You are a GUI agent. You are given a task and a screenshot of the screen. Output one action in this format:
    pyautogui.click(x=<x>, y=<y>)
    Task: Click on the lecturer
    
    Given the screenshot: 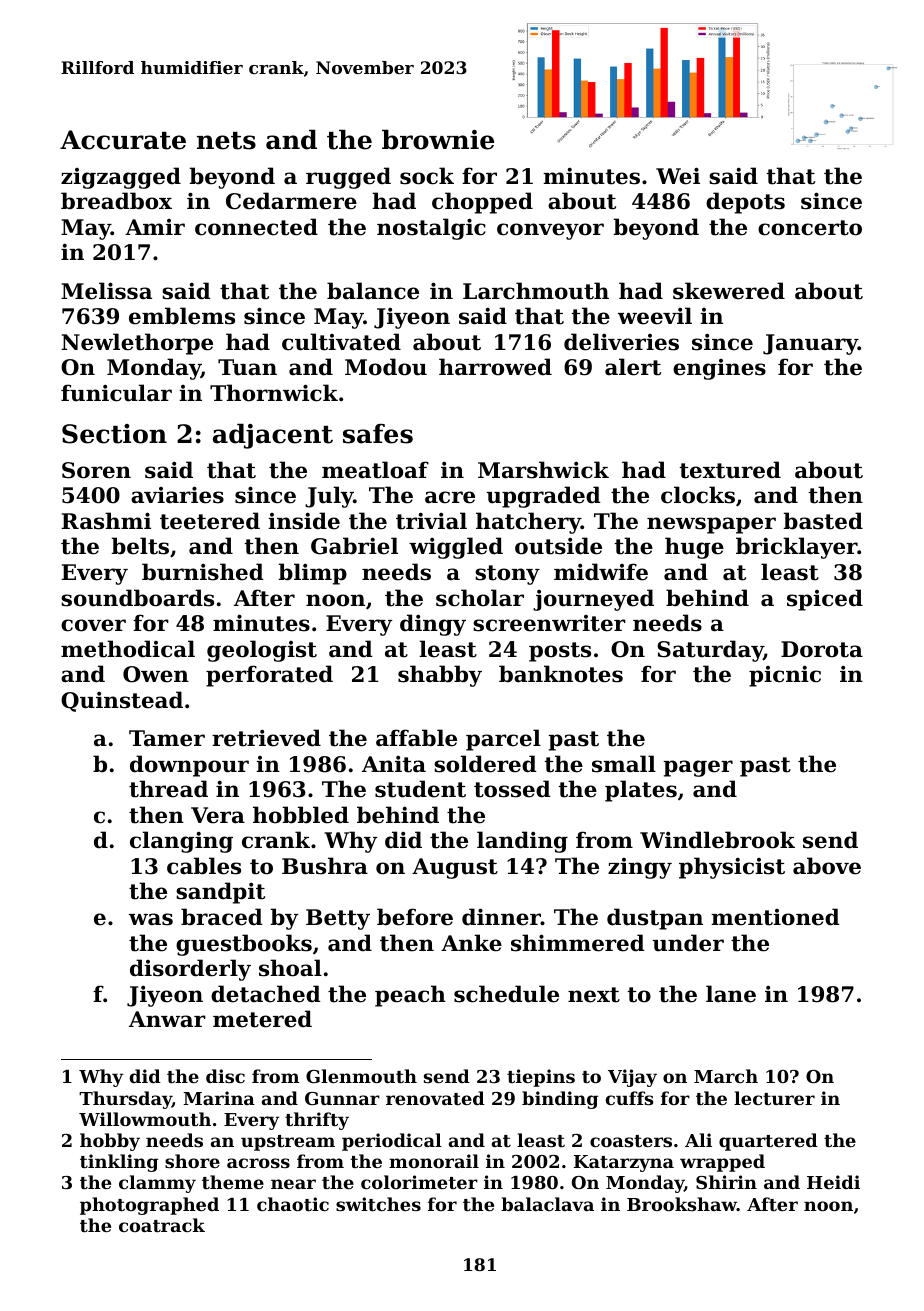 What is the action you would take?
    pyautogui.click(x=774, y=1098)
